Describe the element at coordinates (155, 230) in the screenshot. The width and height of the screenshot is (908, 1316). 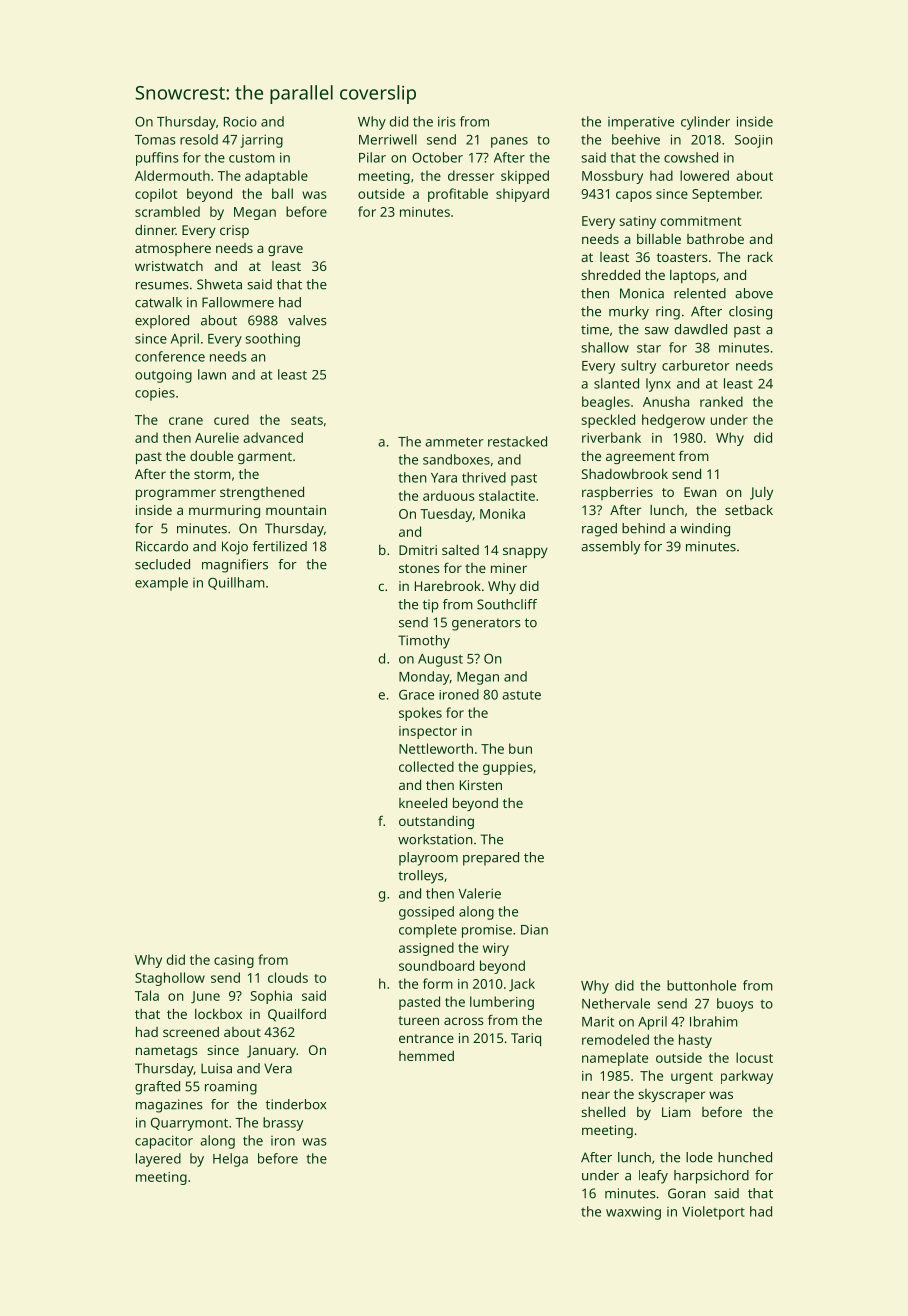
I see `dinner` at that location.
